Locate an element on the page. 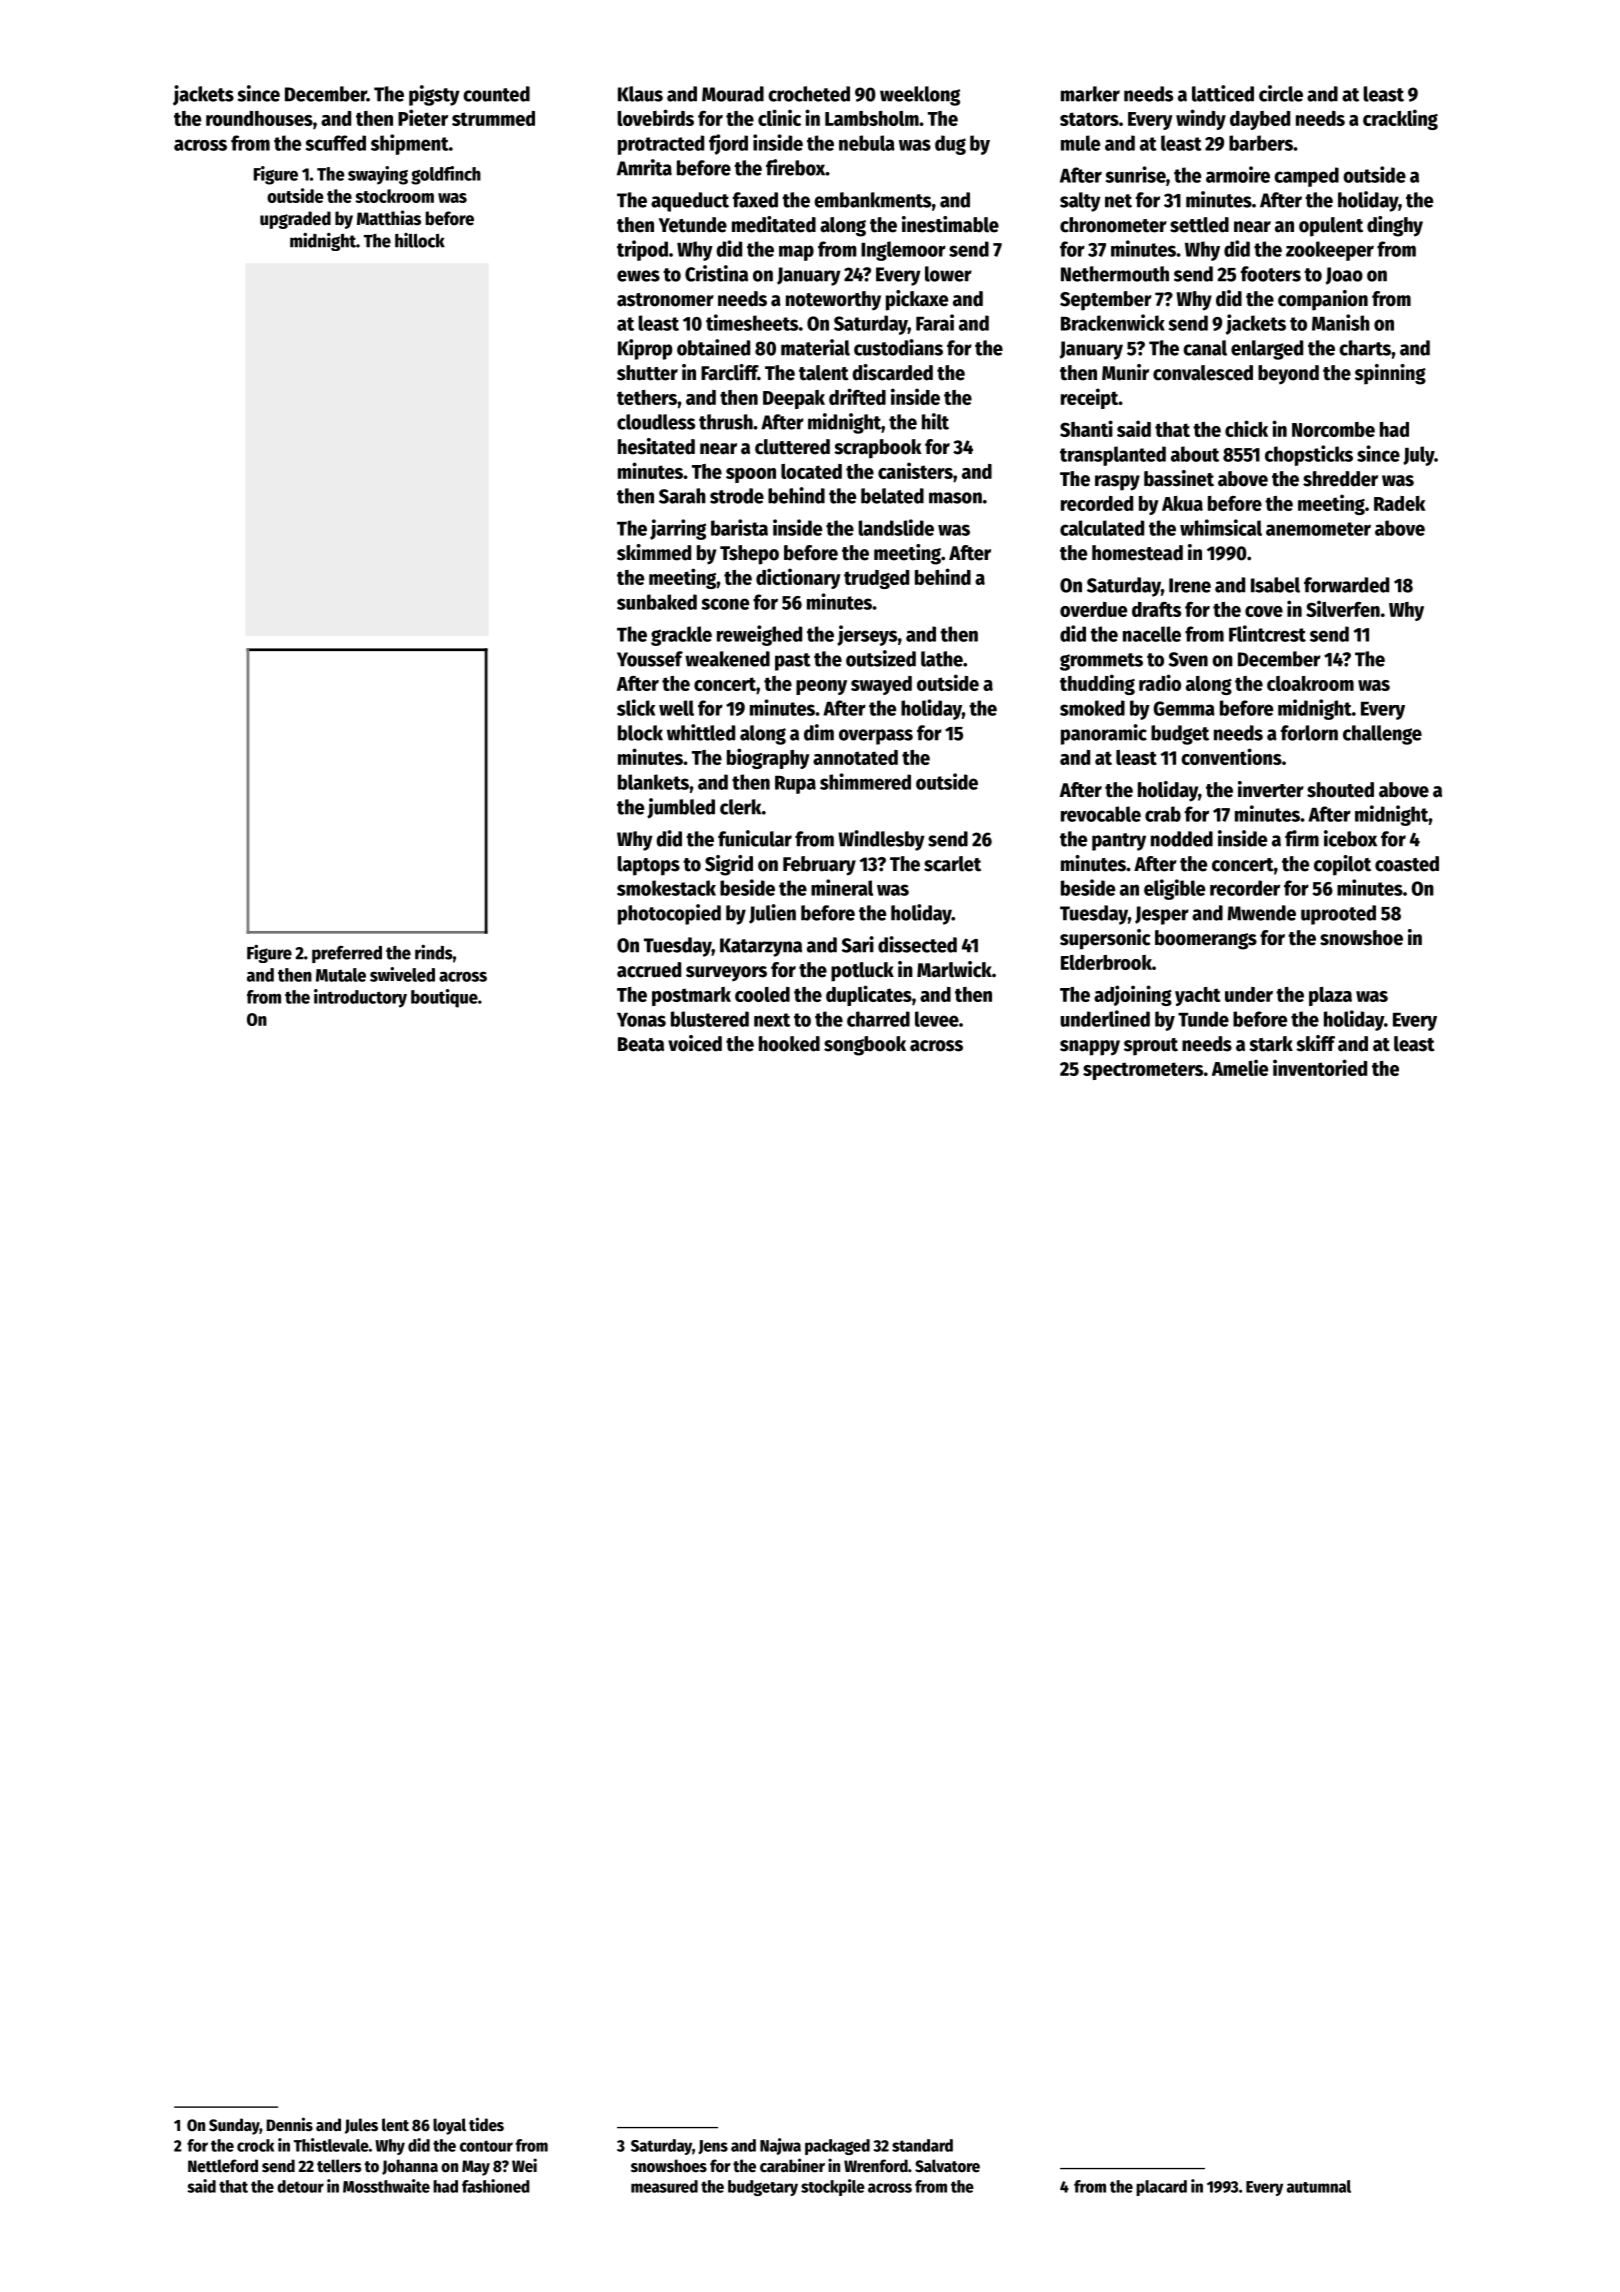 The image size is (1620, 2292). spectrometers is located at coordinates (1143, 1071).
